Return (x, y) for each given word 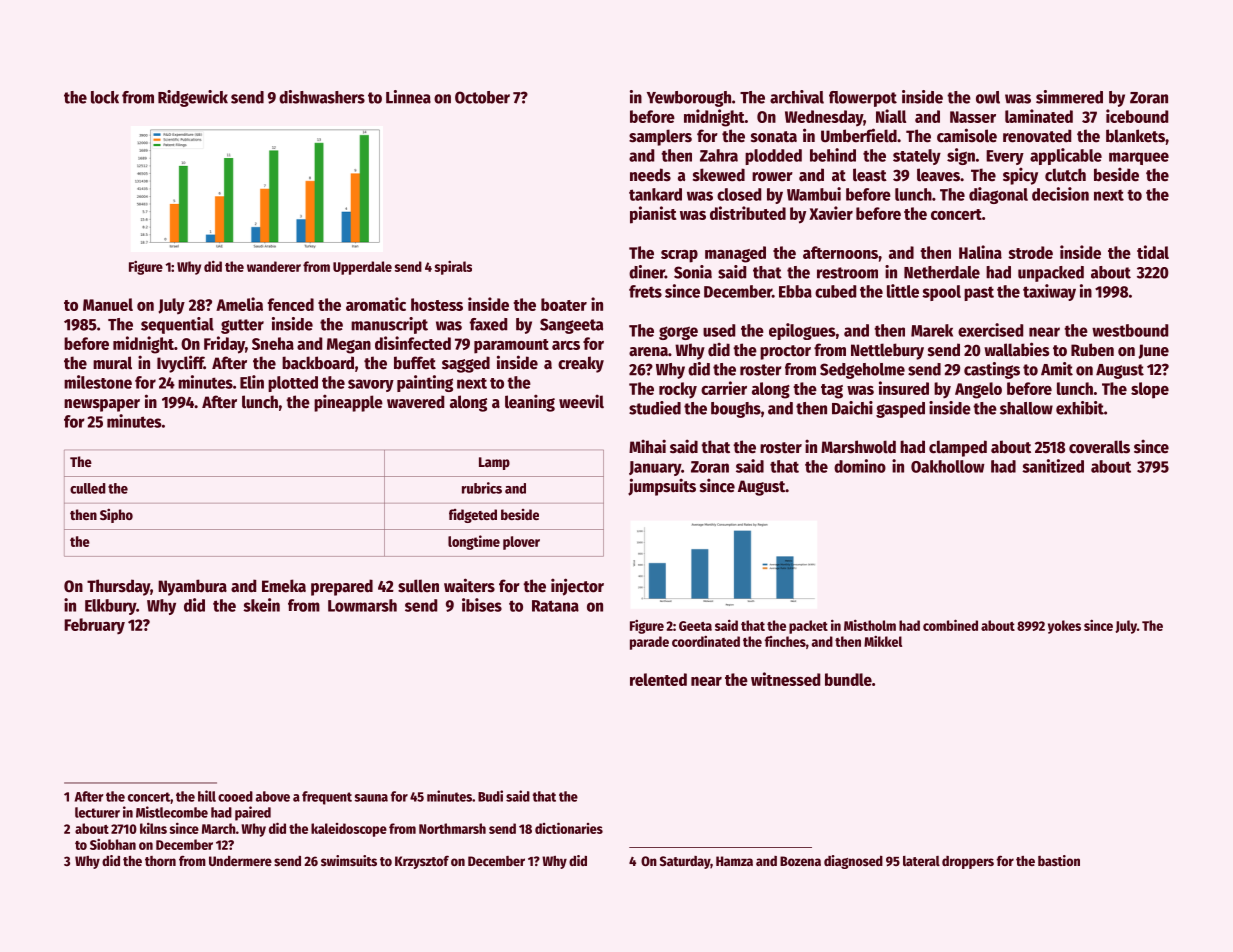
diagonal (998, 195)
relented (658, 679)
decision (1060, 194)
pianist (653, 215)
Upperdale (362, 268)
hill (207, 796)
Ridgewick (193, 98)
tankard (655, 194)
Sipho (116, 515)
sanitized (1053, 466)
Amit (1057, 369)
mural (112, 363)
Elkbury (110, 607)
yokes (1064, 627)
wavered (415, 402)
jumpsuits (662, 487)
